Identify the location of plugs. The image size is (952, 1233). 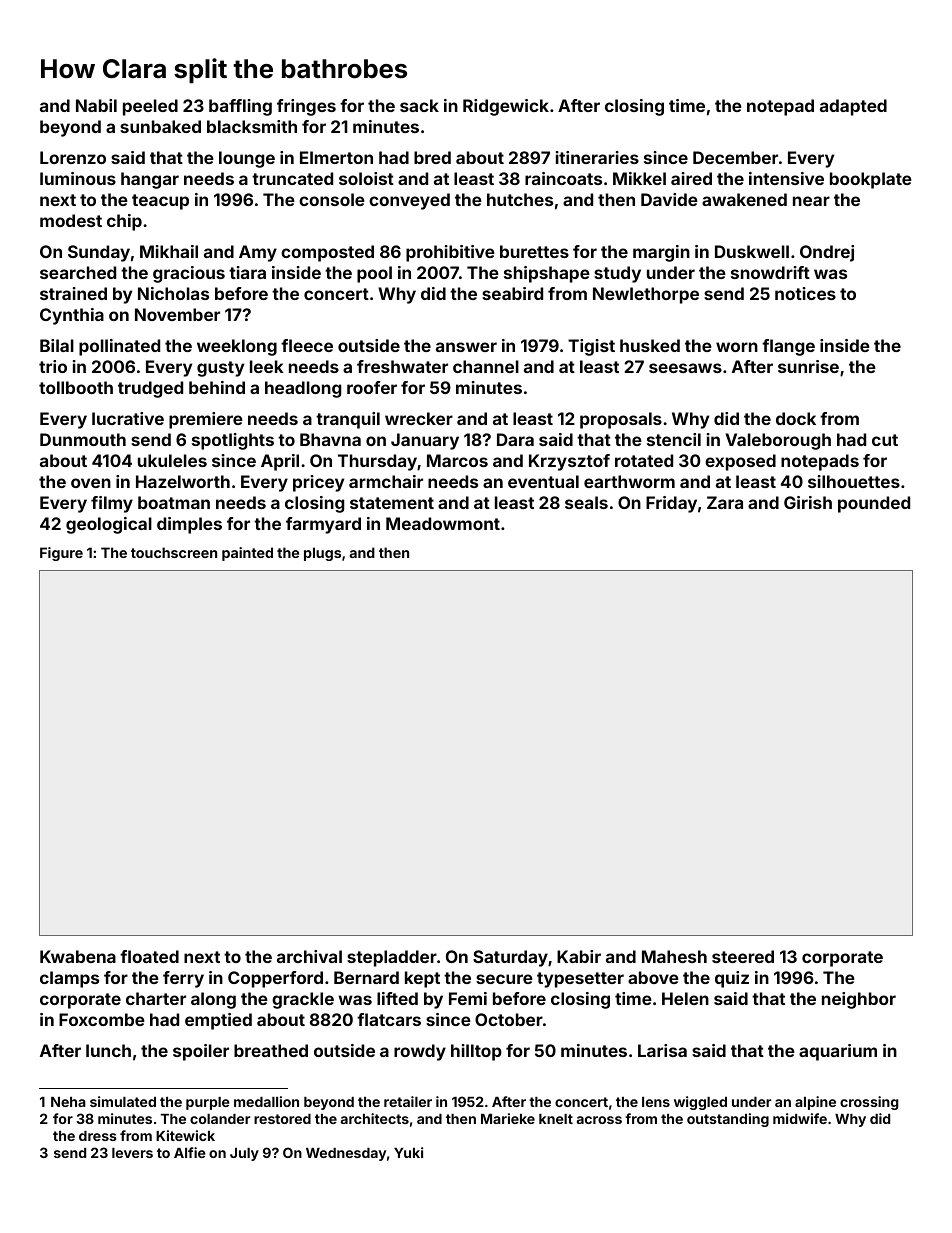
(322, 554).
